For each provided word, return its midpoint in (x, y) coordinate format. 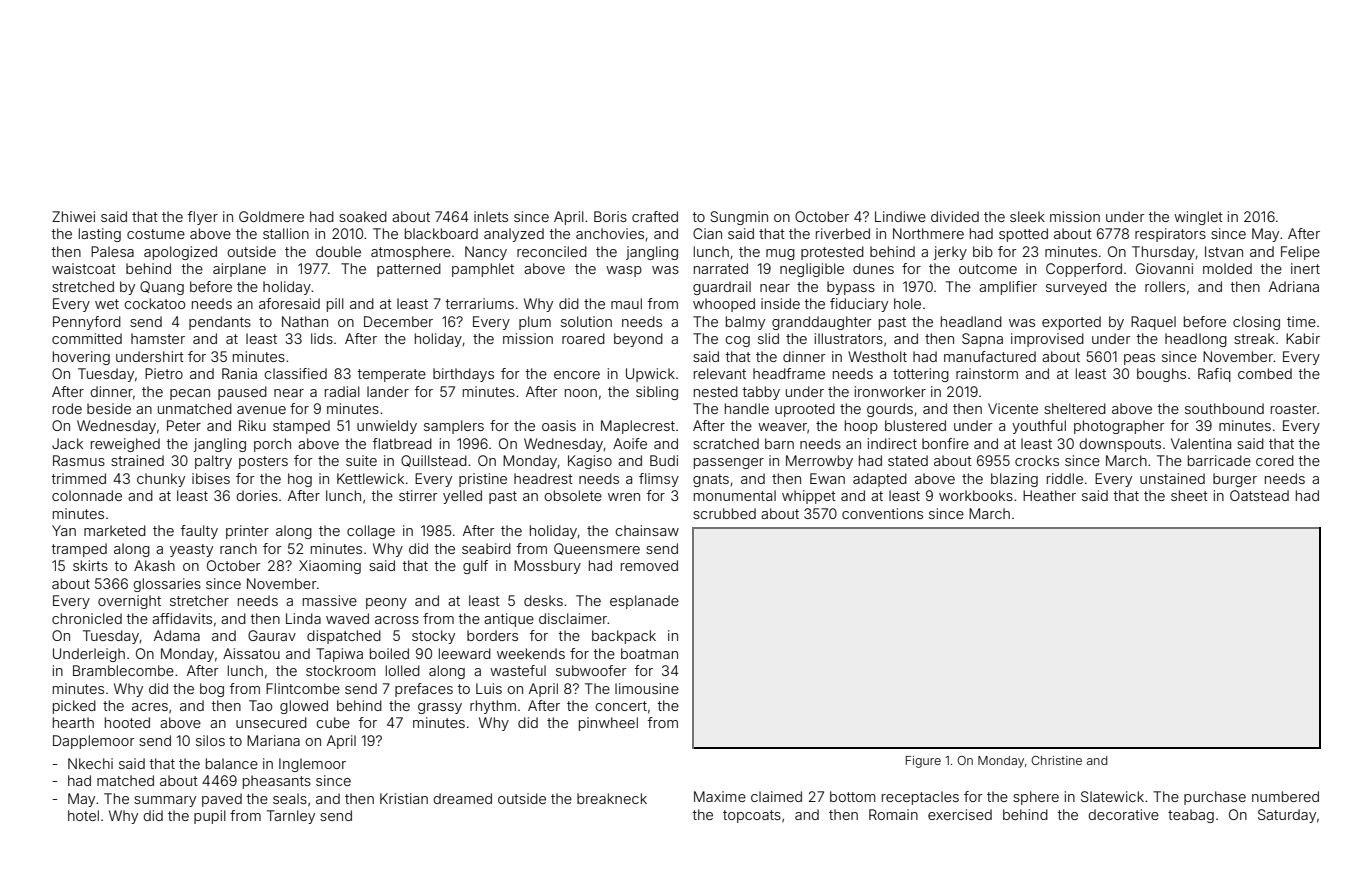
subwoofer (591, 670)
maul (626, 303)
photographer (1119, 427)
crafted (655, 216)
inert (1305, 268)
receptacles (920, 798)
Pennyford (87, 323)
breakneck (612, 798)
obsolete (573, 495)
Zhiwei (73, 216)
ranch (238, 548)
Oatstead (1259, 495)
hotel (83, 815)
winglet (1198, 218)
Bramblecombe (123, 670)
